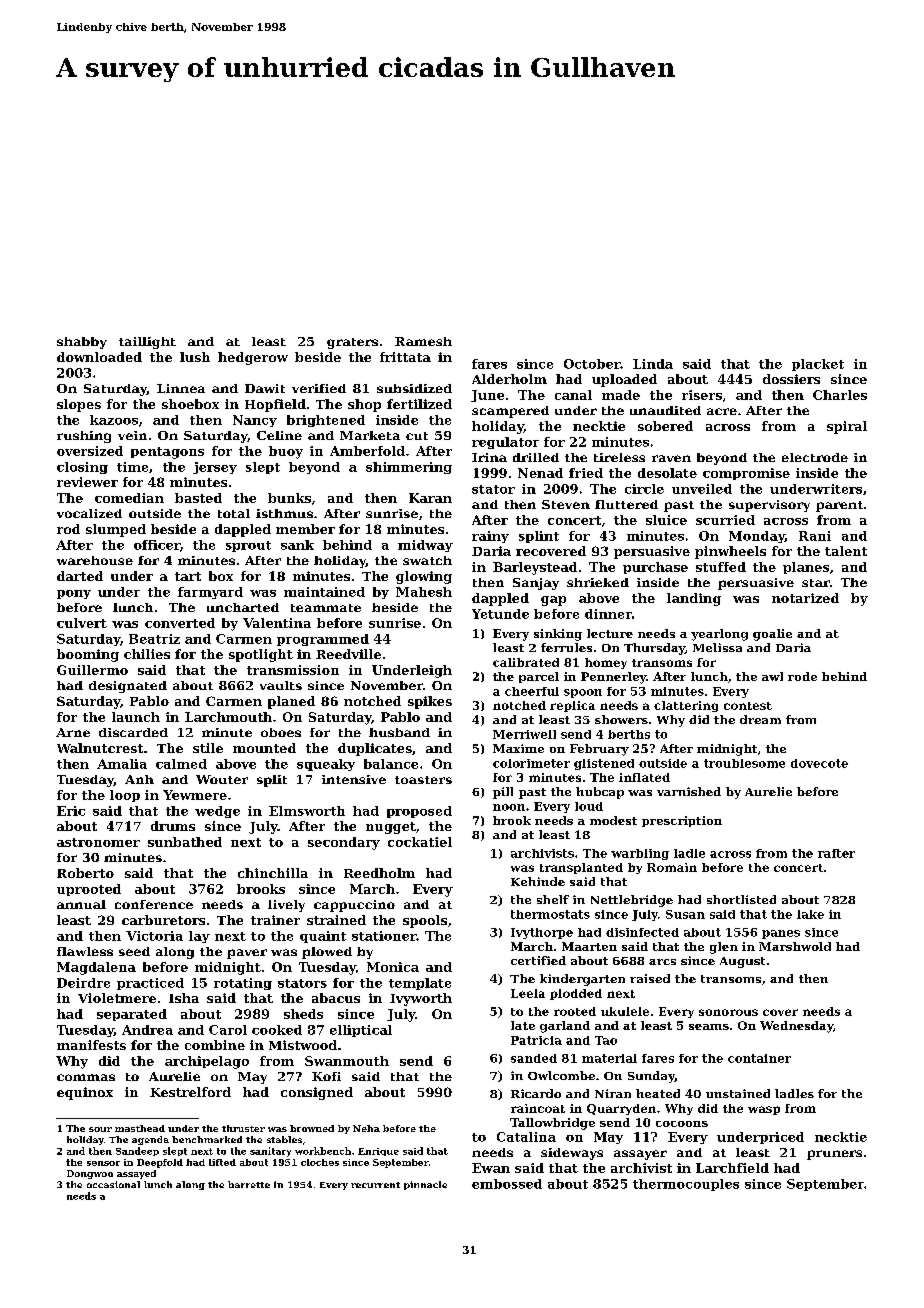 The image size is (924, 1308). What do you see at coordinates (760, 719) in the screenshot?
I see `dream` at bounding box center [760, 719].
